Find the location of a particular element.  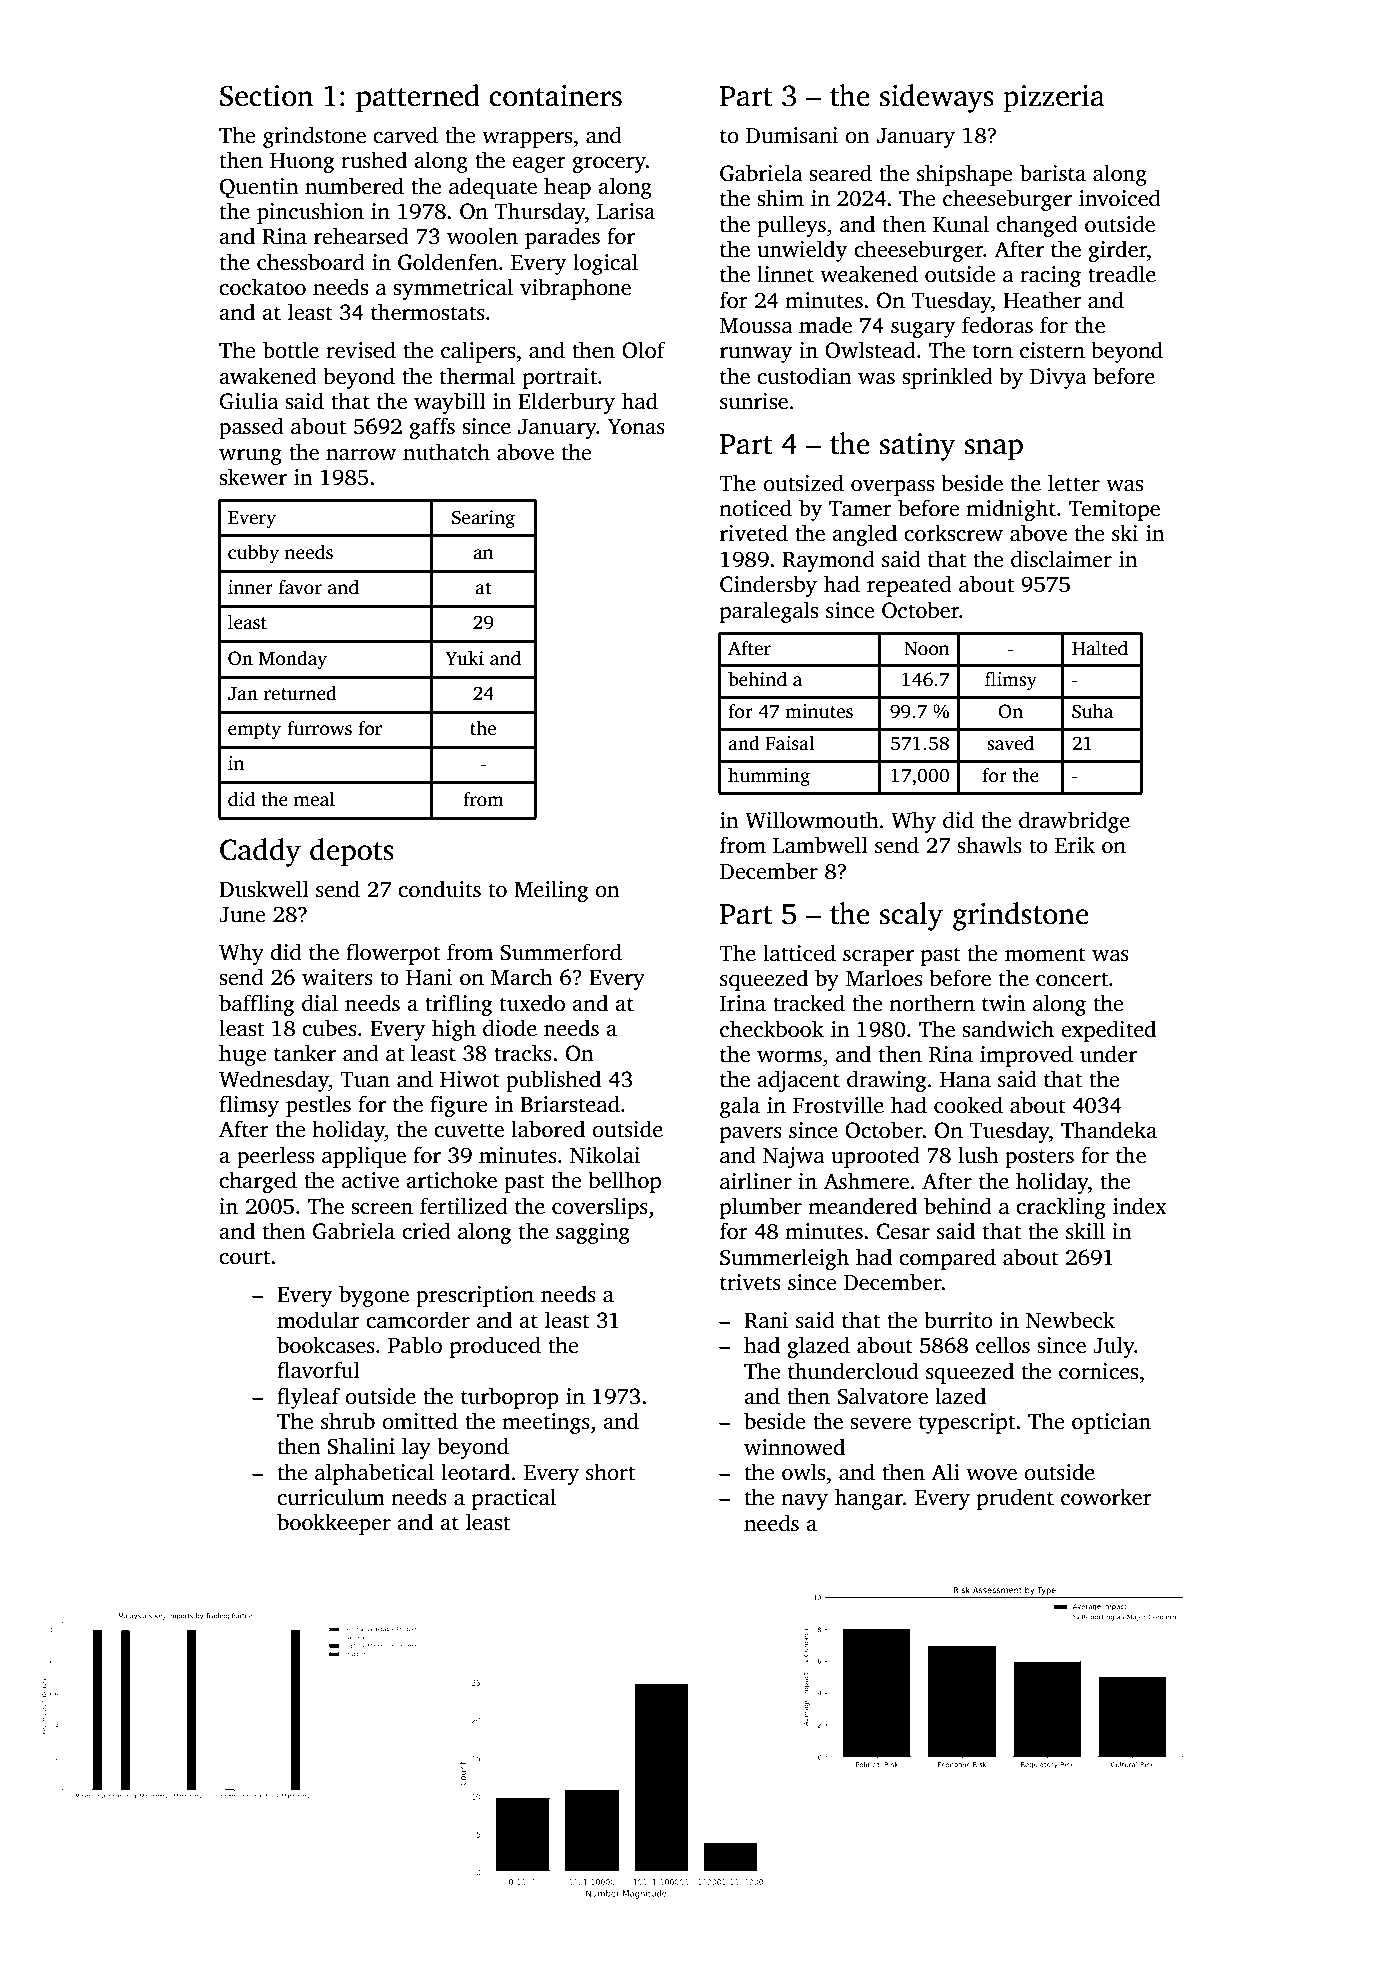

pizzeria is located at coordinates (1054, 99).
